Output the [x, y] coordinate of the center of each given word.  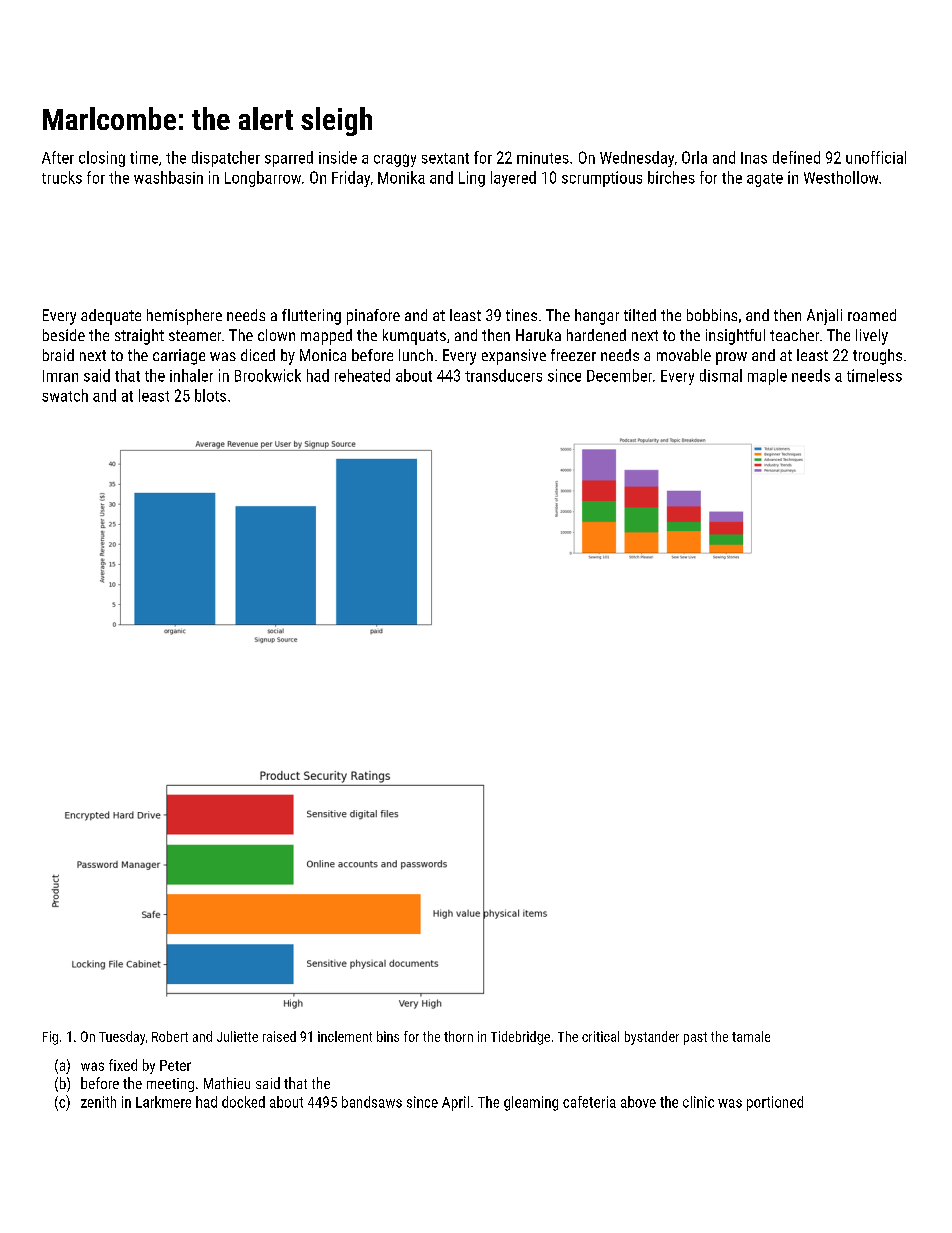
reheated [362, 375]
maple [767, 377]
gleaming [531, 1103]
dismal [721, 375]
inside [338, 157]
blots [210, 395]
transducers [503, 375]
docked [243, 1102]
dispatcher [226, 159]
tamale [751, 1036]
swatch [65, 395]
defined [796, 157]
